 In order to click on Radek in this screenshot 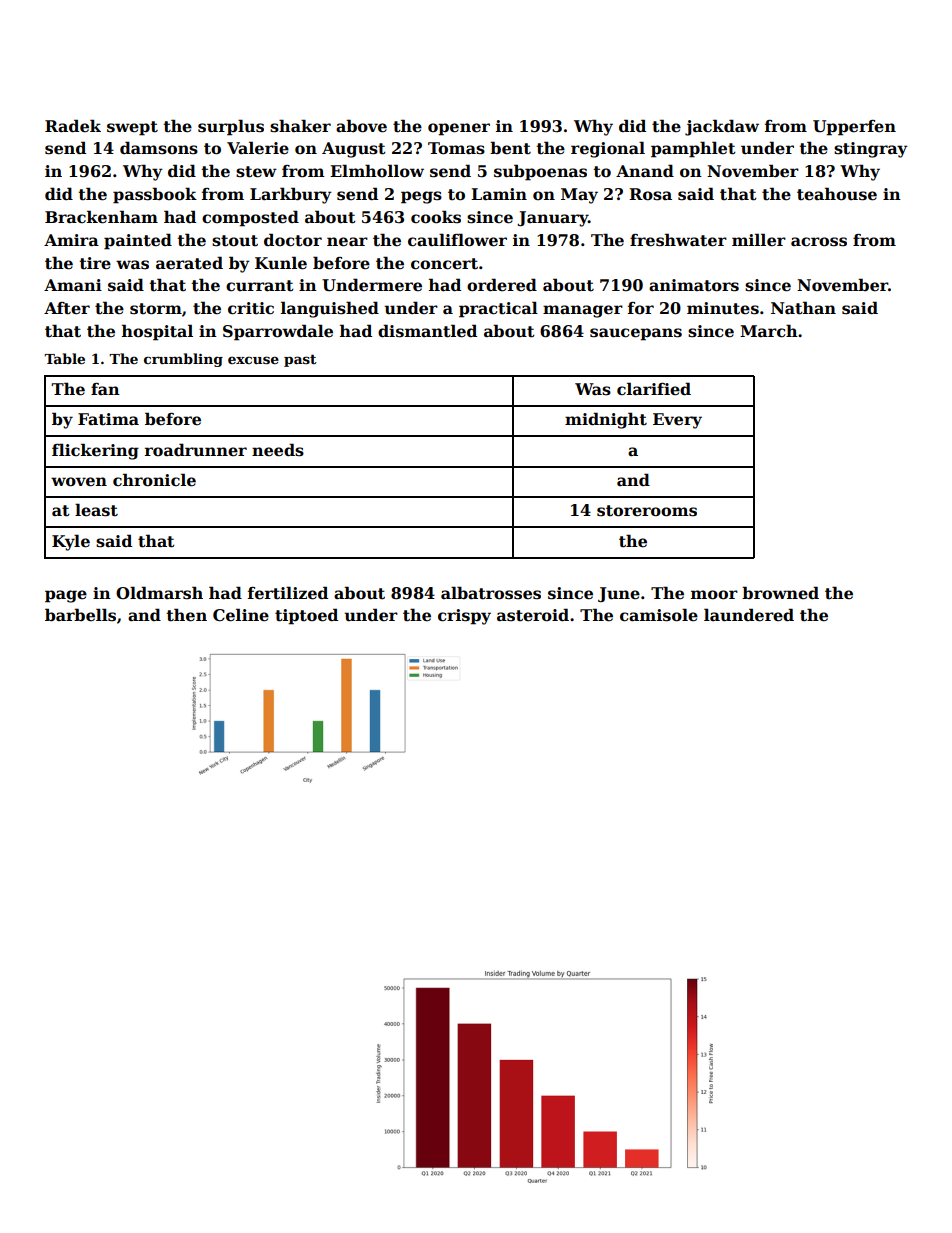, I will do `click(73, 126)`.
